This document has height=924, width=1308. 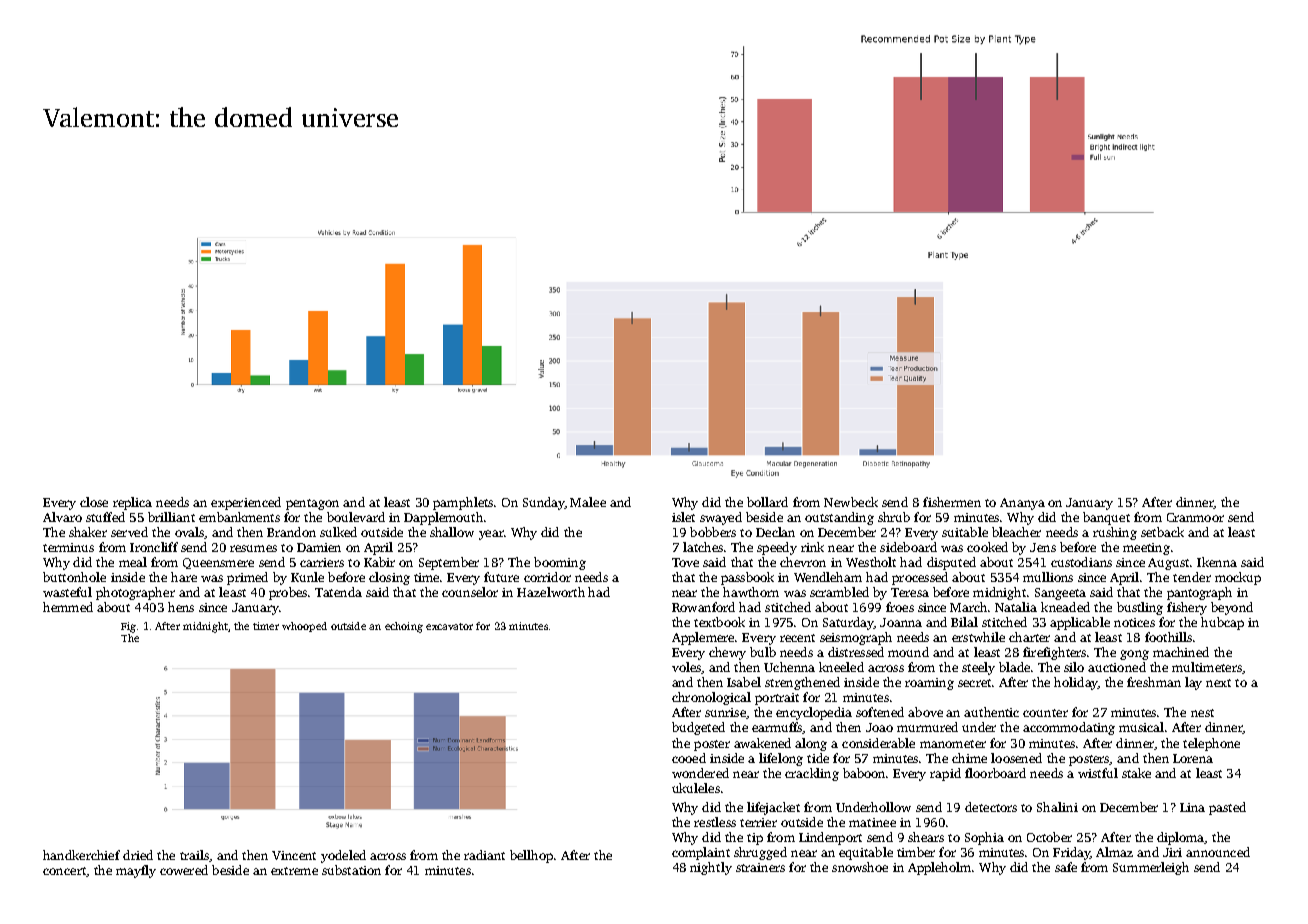 What do you see at coordinates (1199, 593) in the document?
I see `pantograph` at bounding box center [1199, 593].
